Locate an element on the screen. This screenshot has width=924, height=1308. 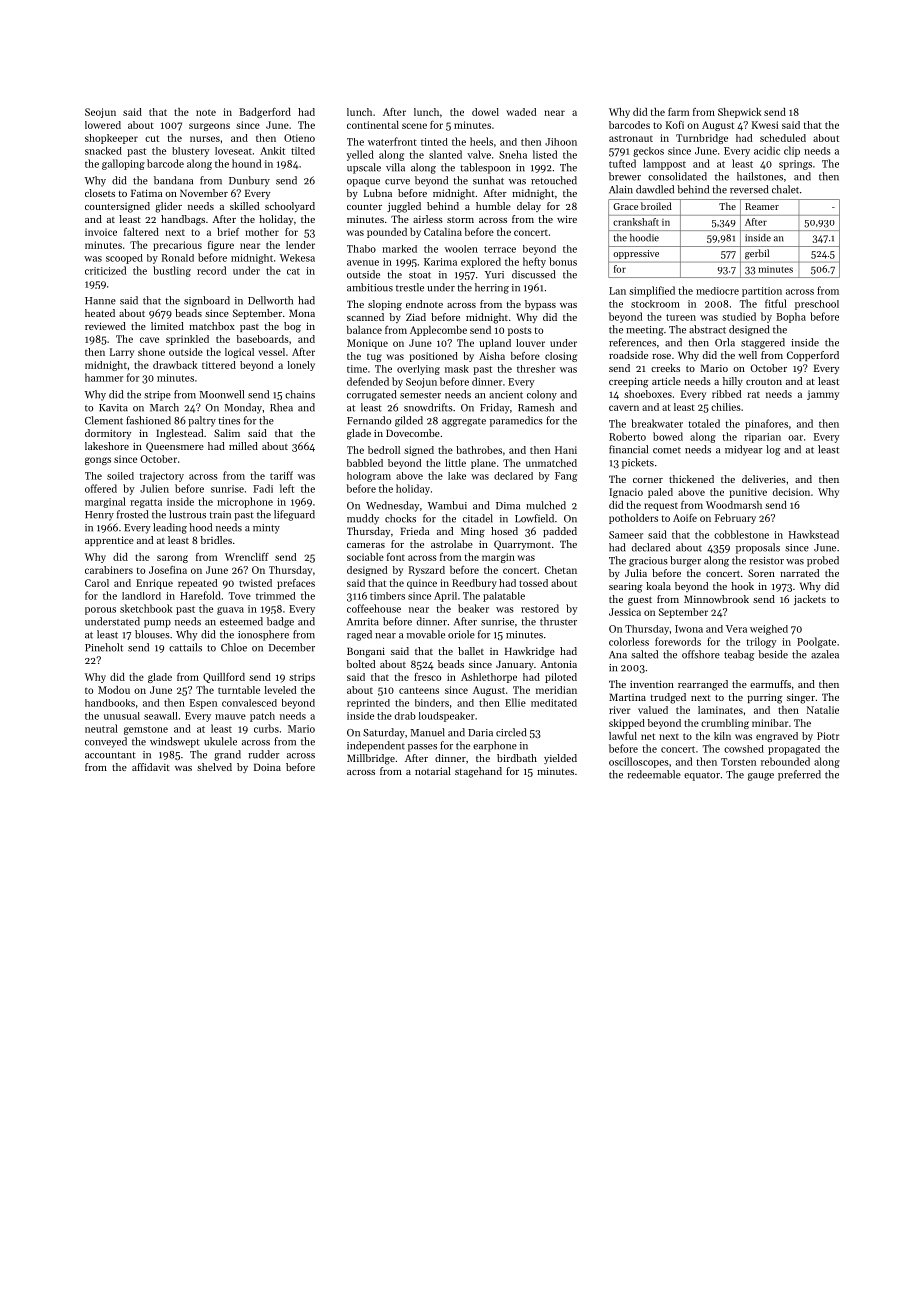
notarial is located at coordinates (433, 771).
